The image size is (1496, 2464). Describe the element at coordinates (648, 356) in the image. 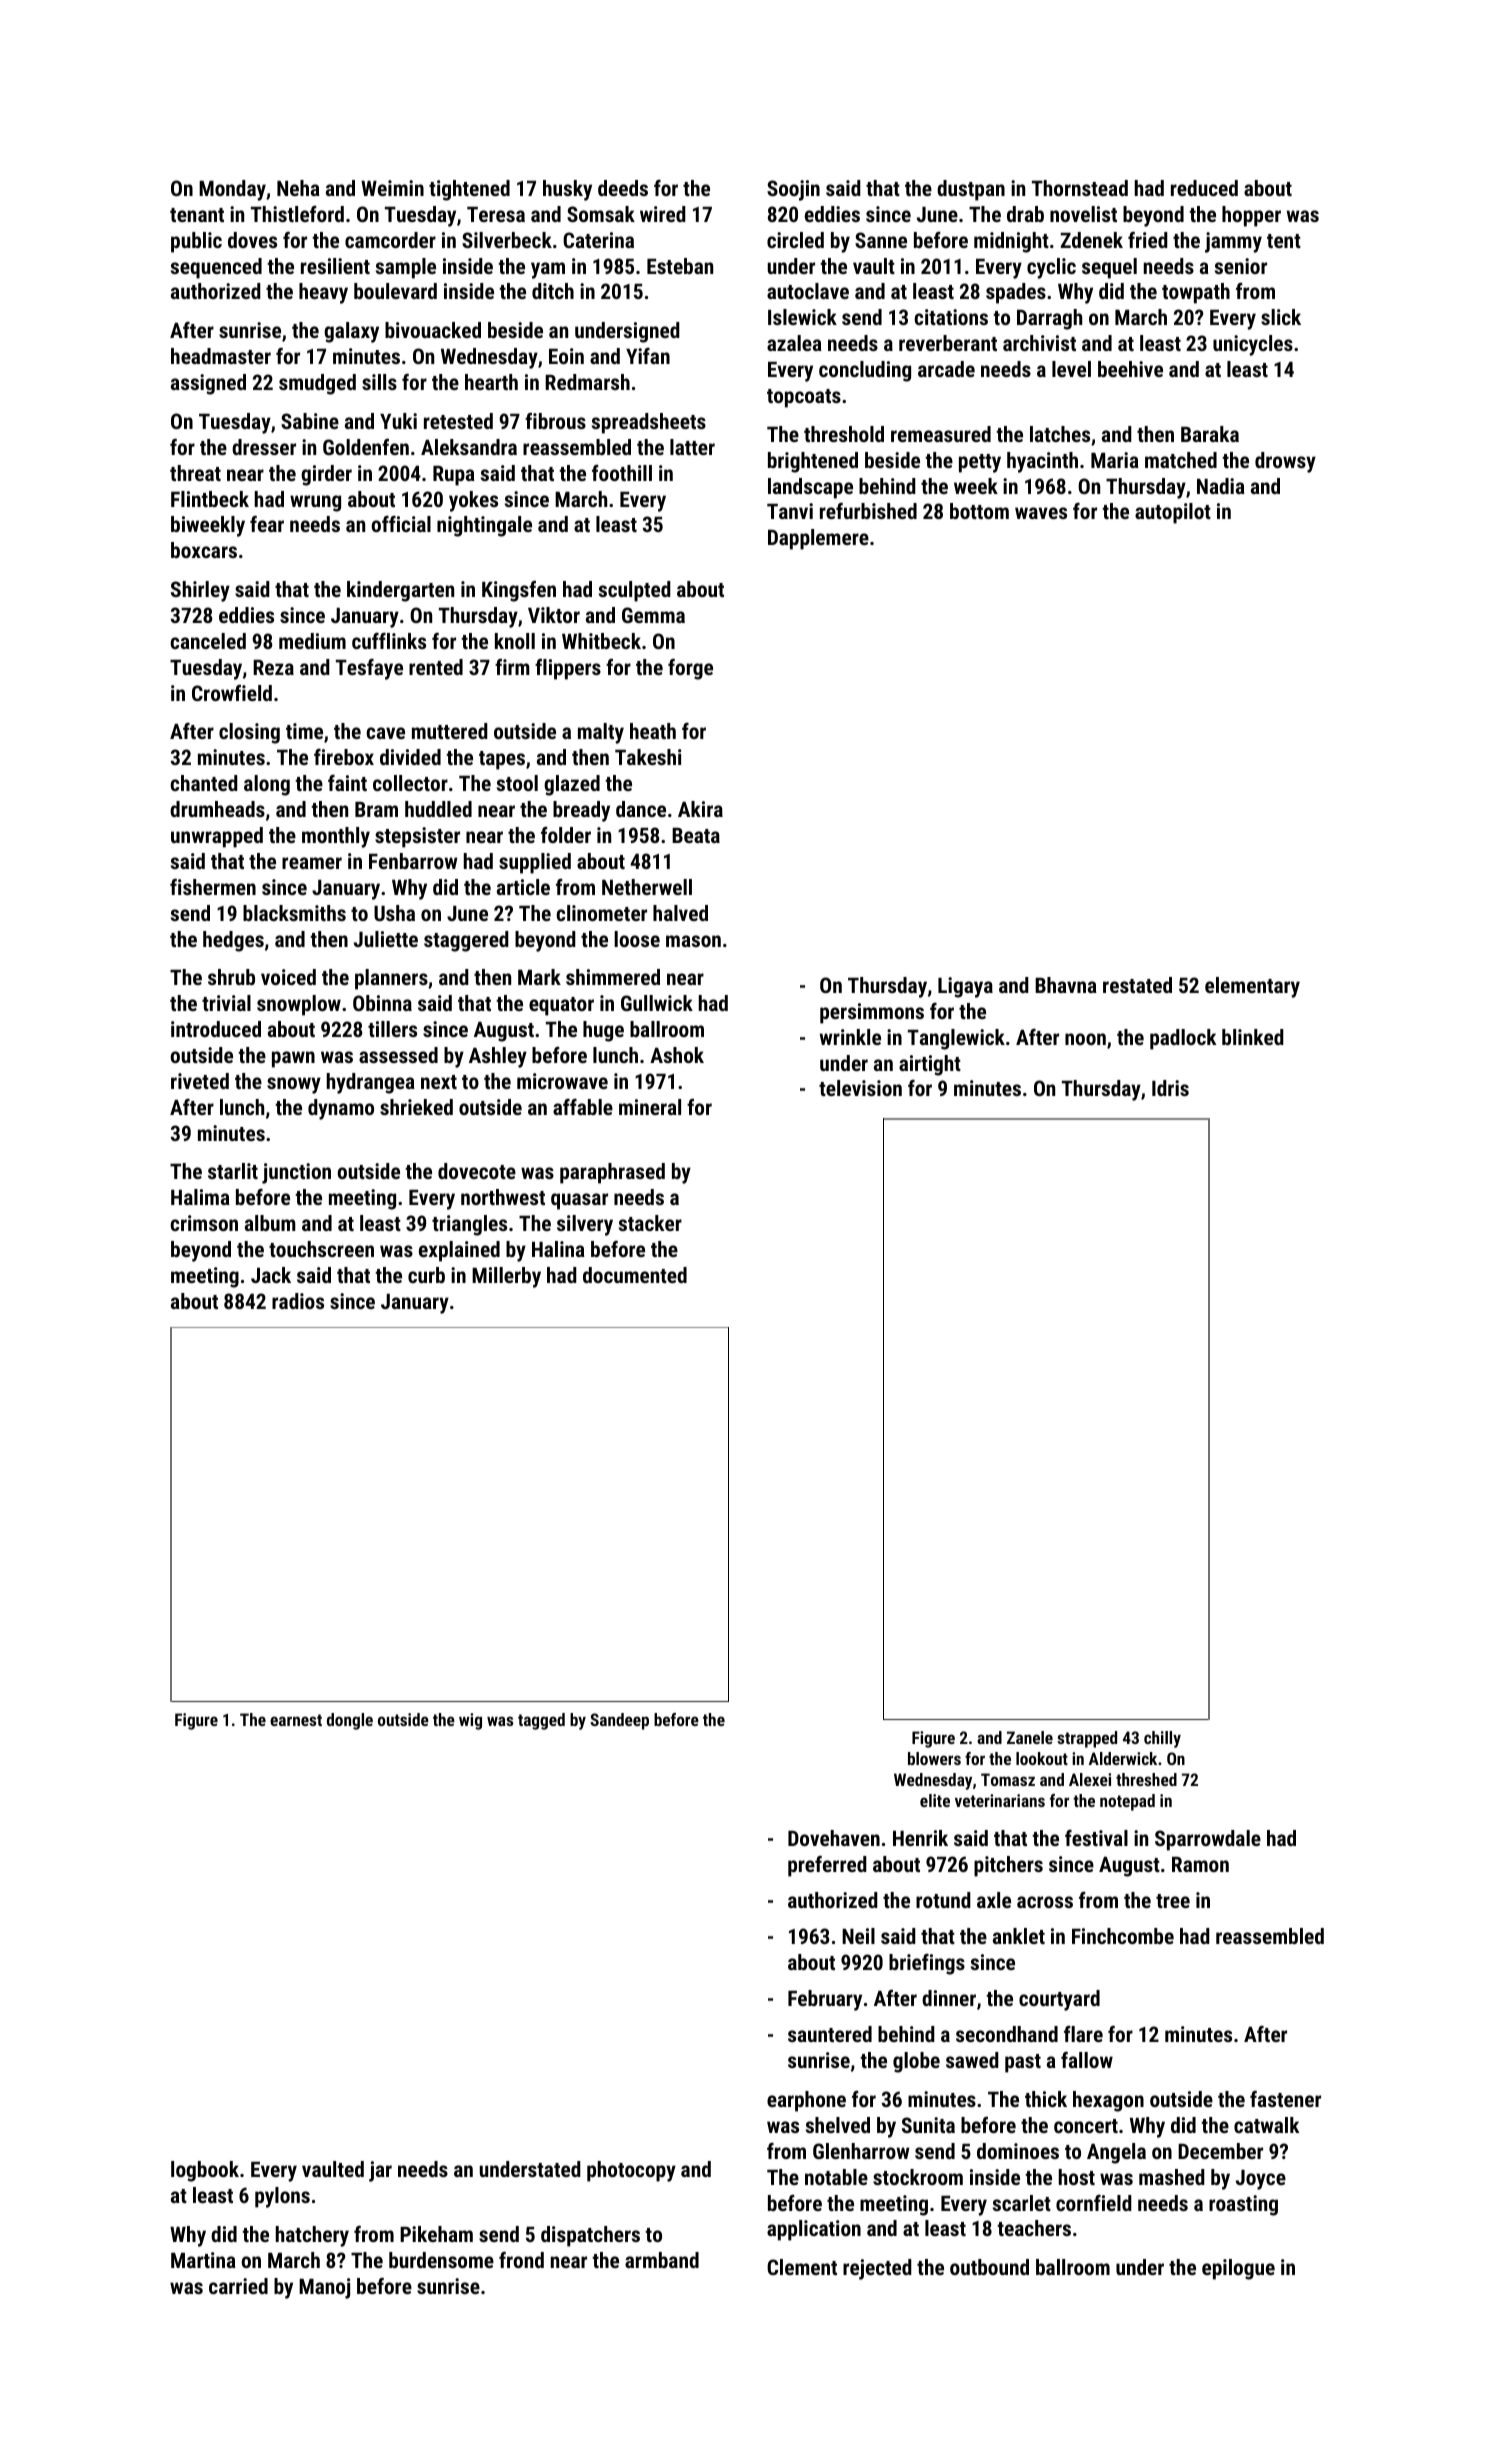

I see `Yifan` at that location.
